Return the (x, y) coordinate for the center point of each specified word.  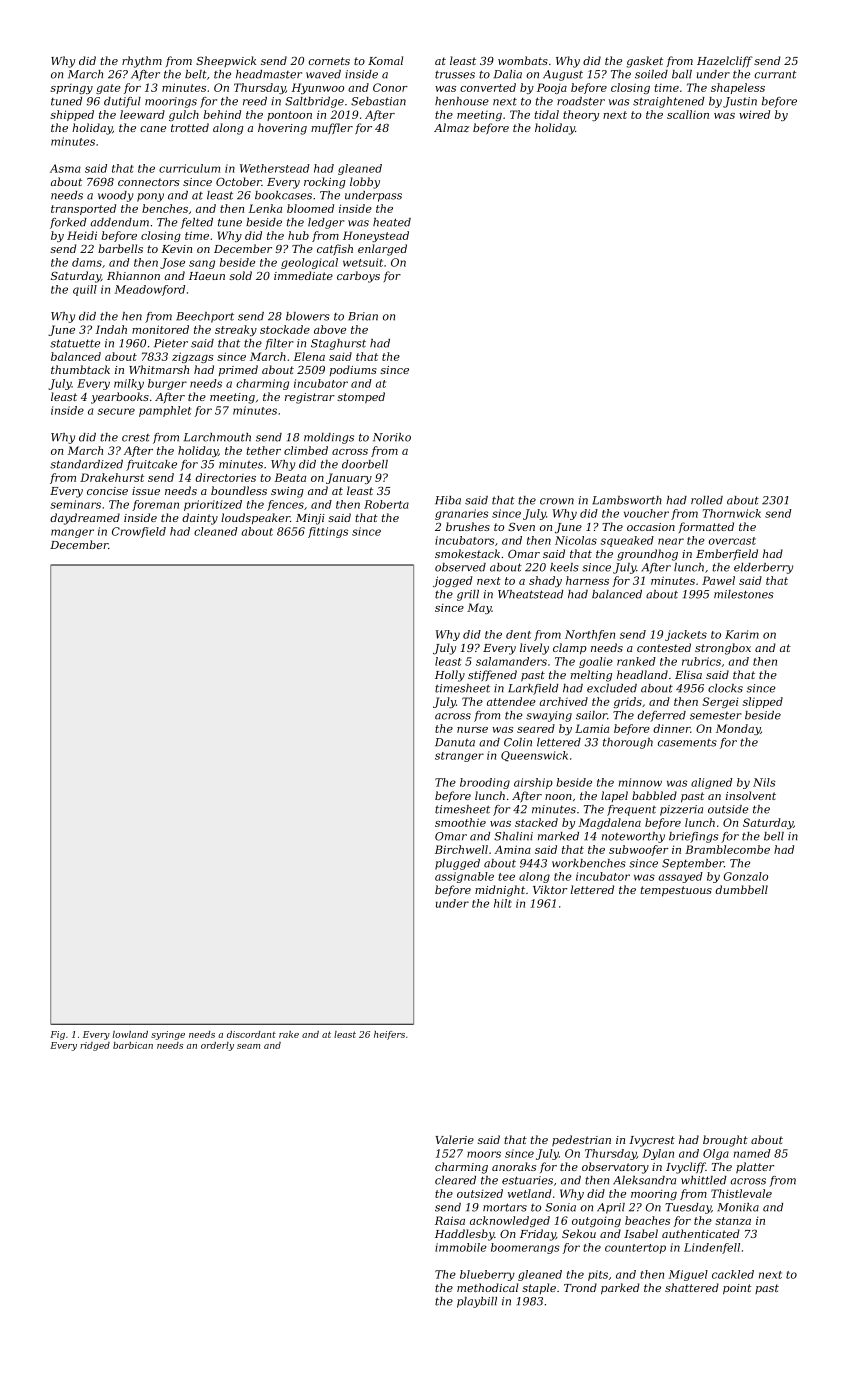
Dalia (508, 74)
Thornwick (732, 513)
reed (255, 101)
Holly (450, 676)
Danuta (455, 742)
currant (775, 74)
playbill (477, 1302)
